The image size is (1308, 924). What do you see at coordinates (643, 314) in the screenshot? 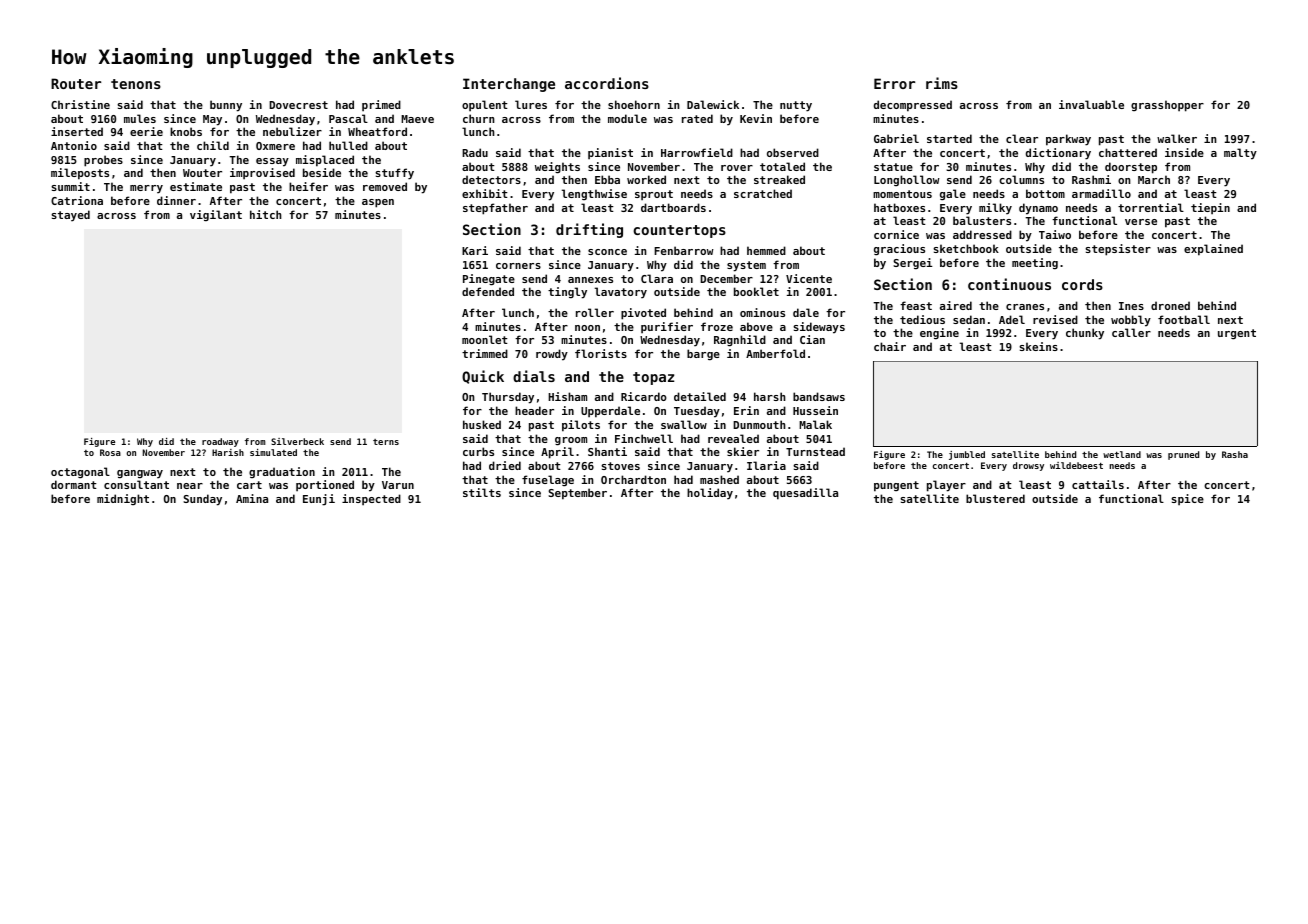
I see `pivoted` at bounding box center [643, 314].
